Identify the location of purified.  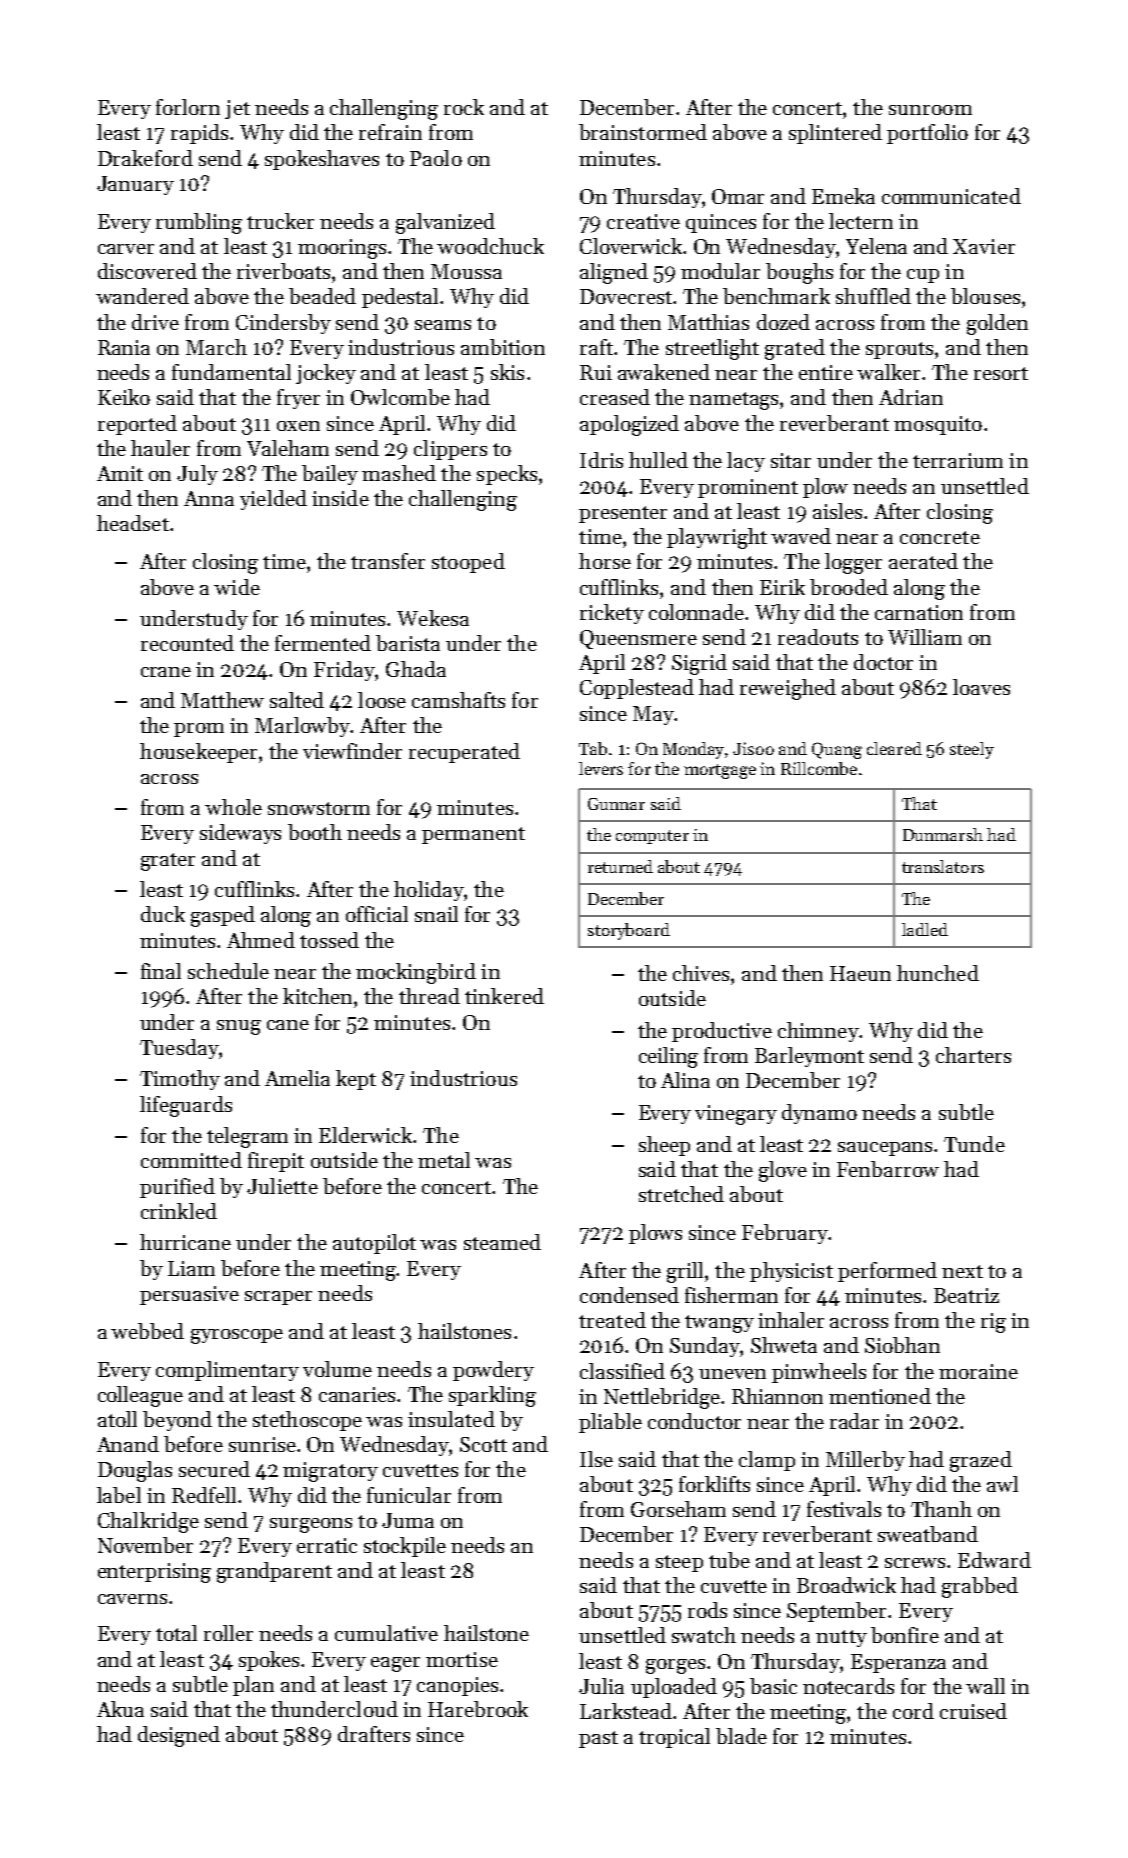
(177, 1188).
